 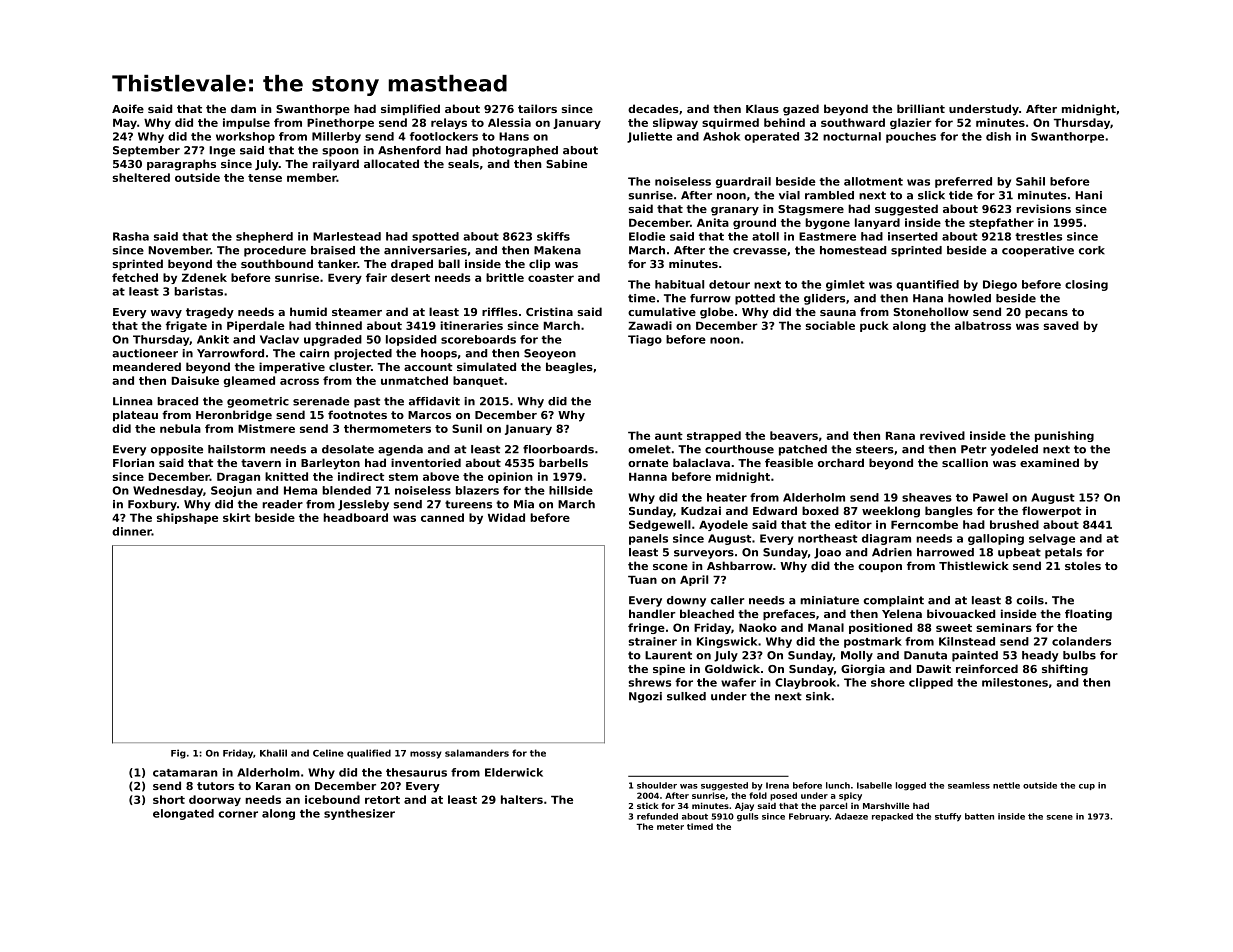 What do you see at coordinates (449, 123) in the page?
I see `relays` at bounding box center [449, 123].
